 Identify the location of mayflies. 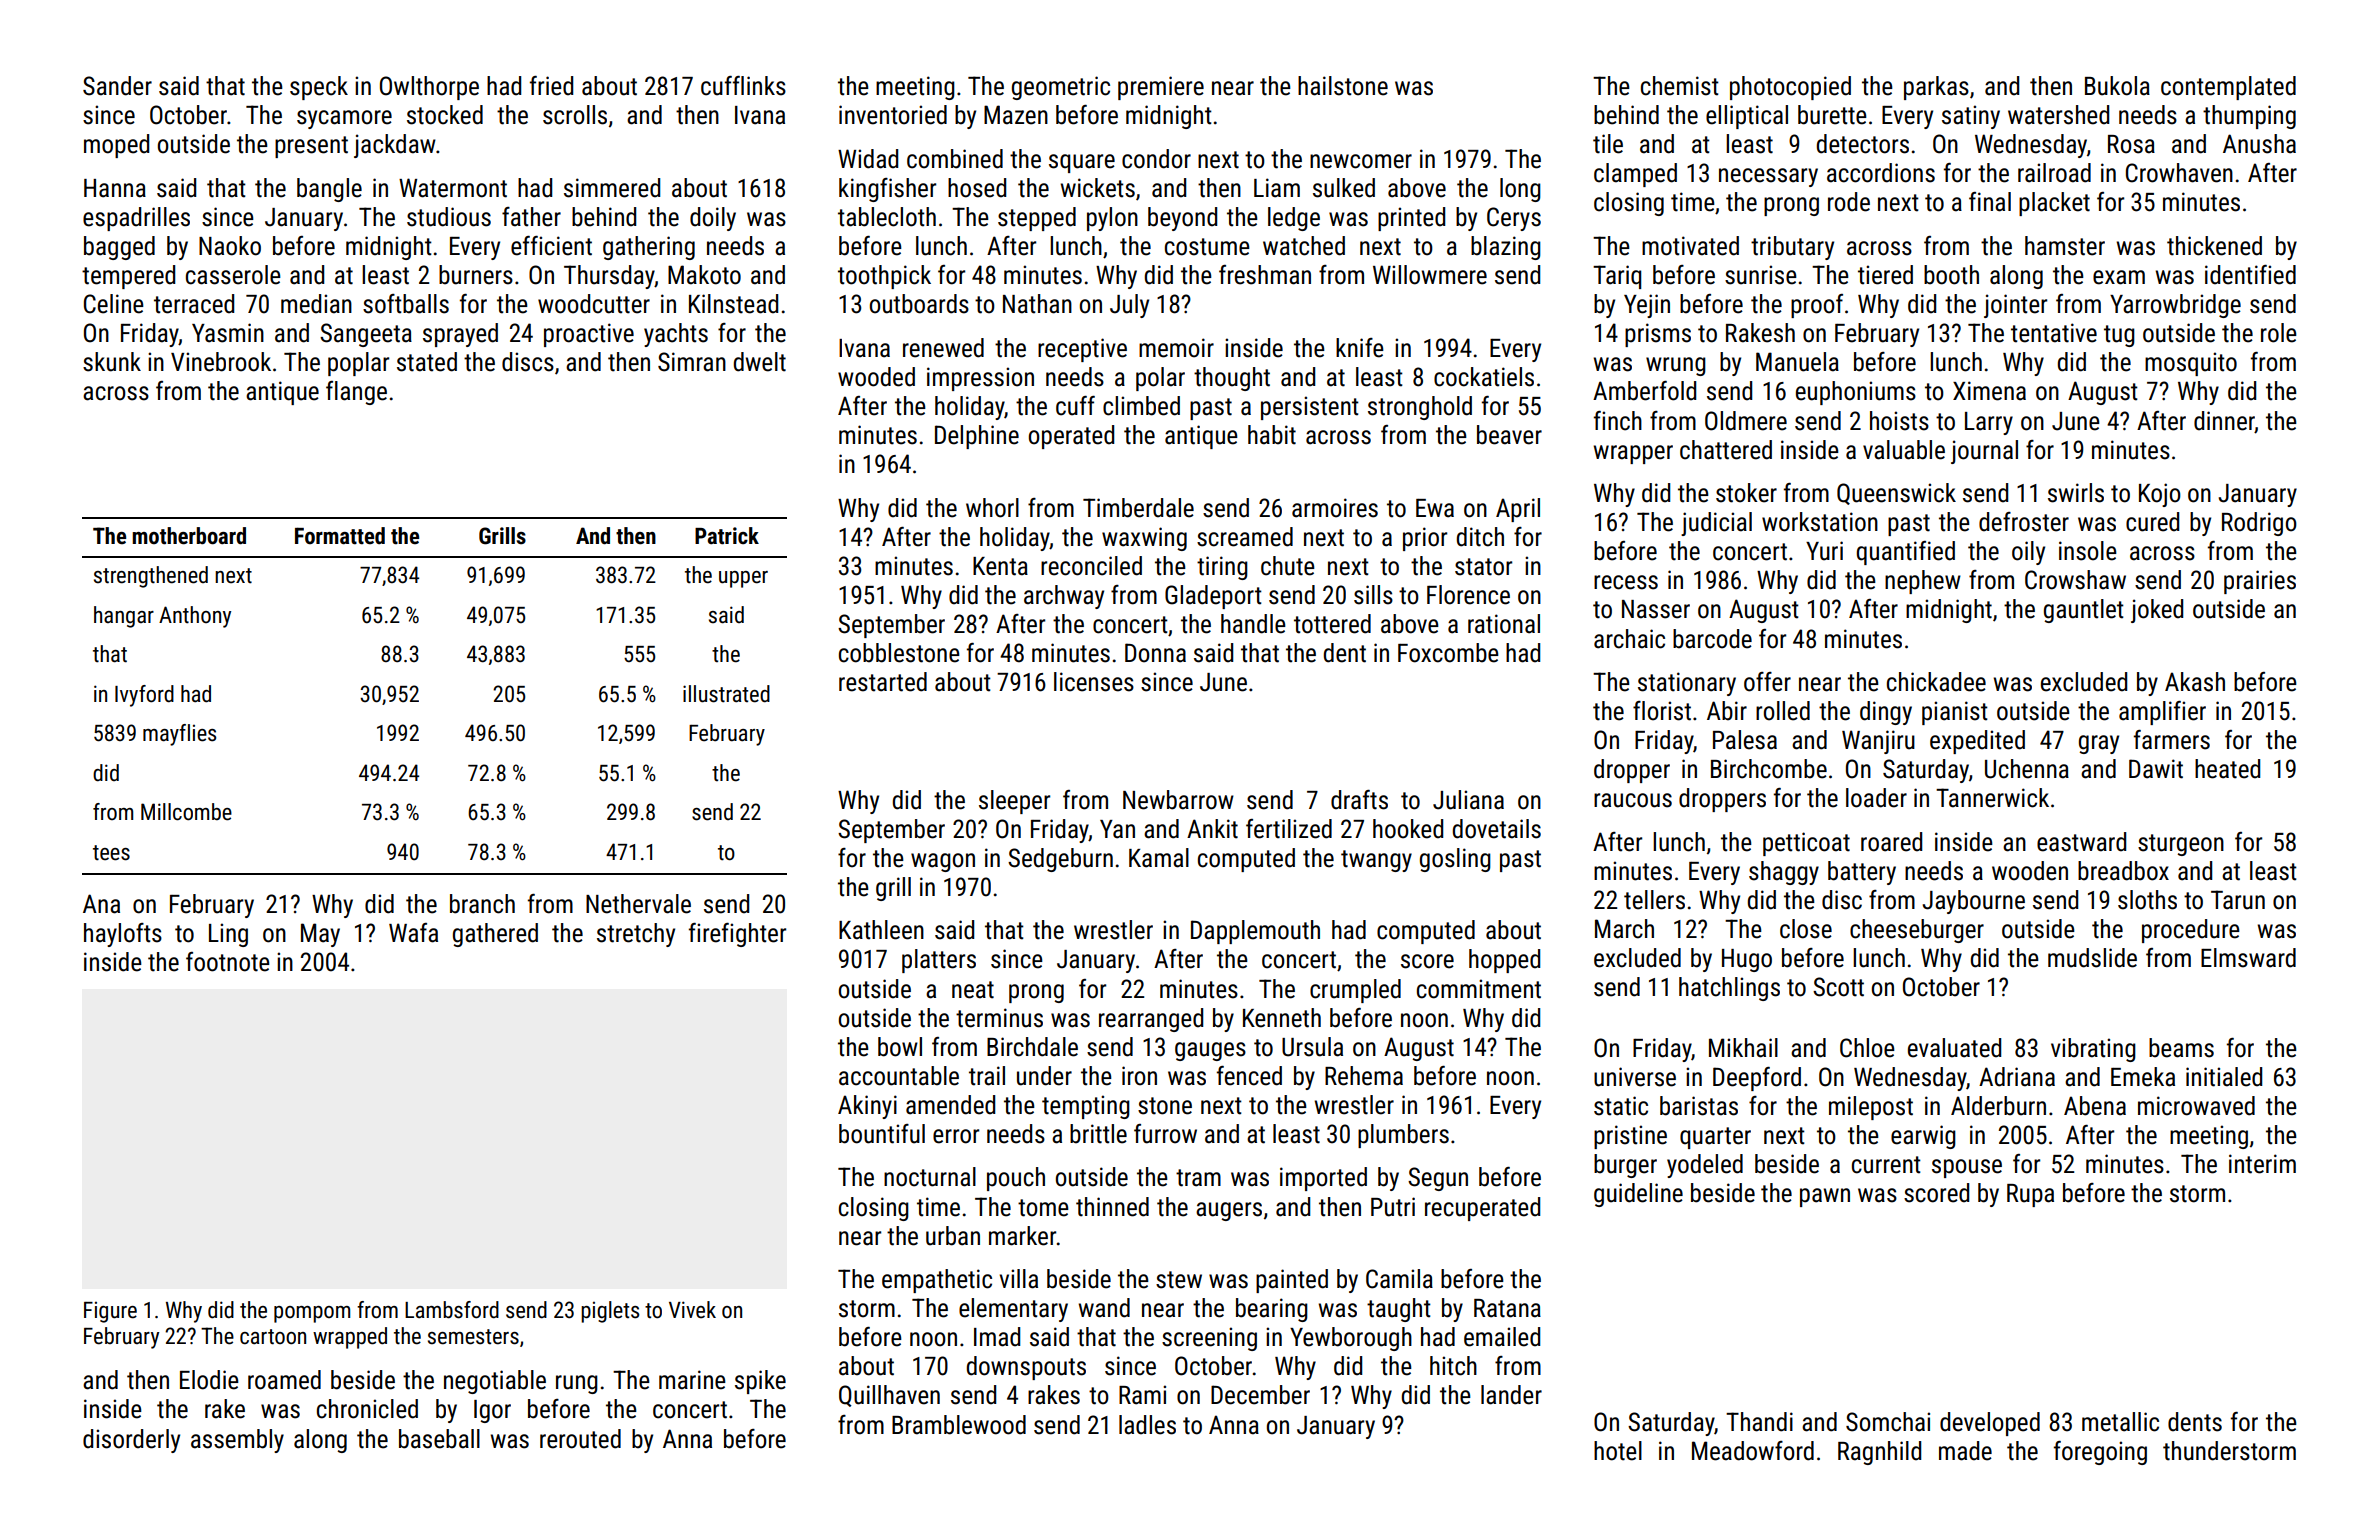
(179, 735).
